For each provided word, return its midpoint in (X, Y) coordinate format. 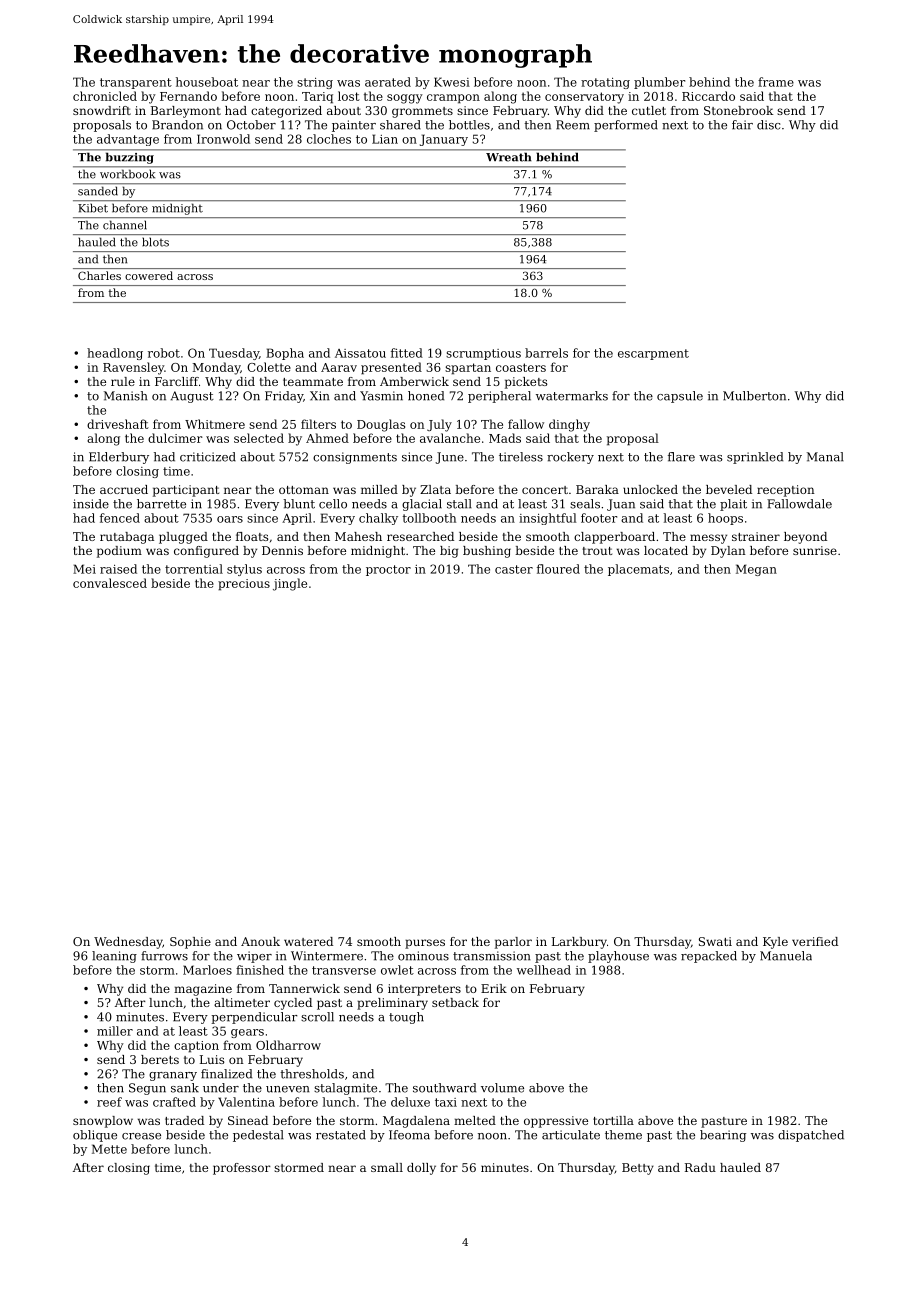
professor (242, 1169)
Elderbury (119, 458)
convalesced (110, 583)
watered (308, 941)
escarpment (653, 354)
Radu (700, 1167)
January (444, 140)
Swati (715, 941)
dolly (421, 1169)
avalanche (450, 438)
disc (768, 125)
